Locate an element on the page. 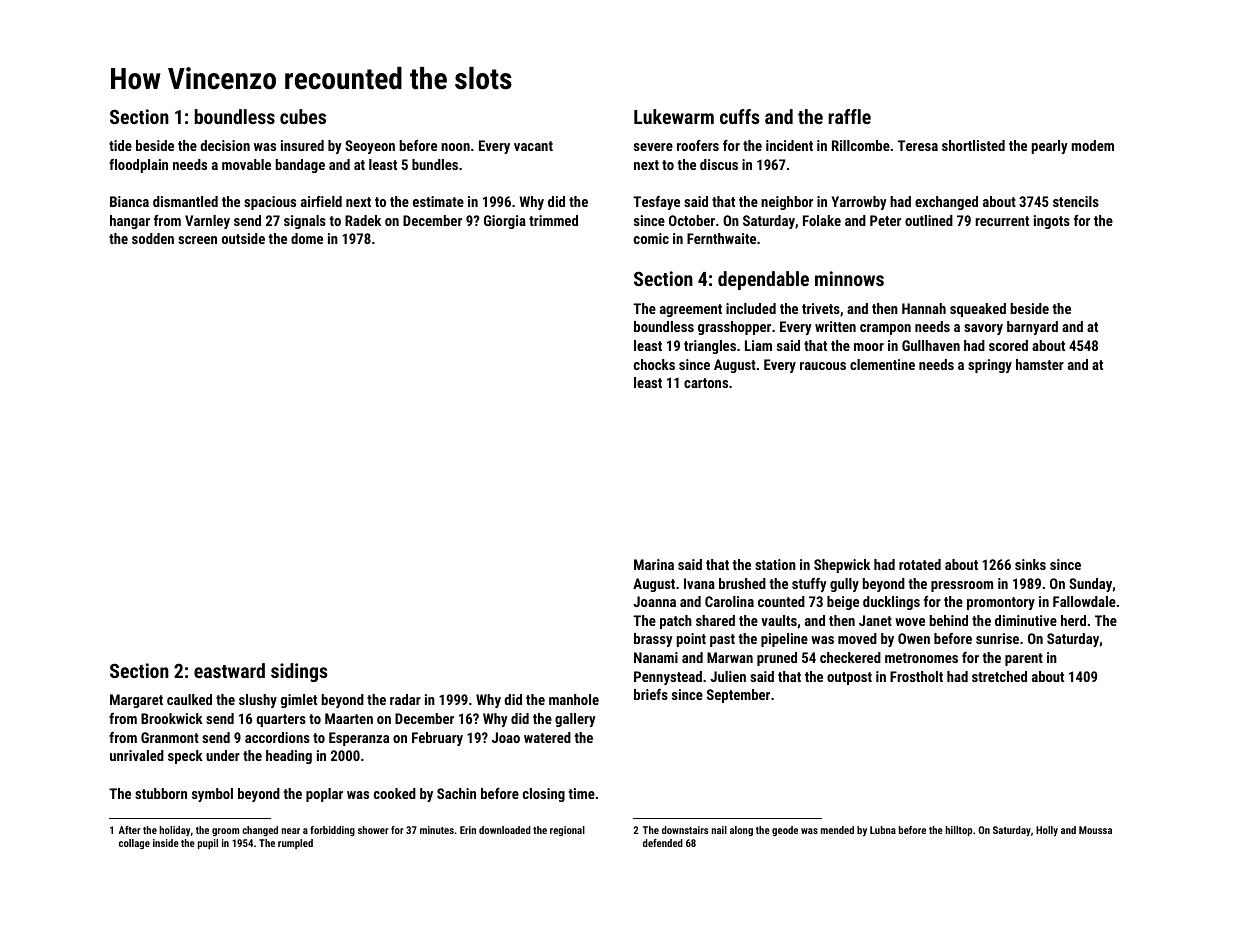 This image has width=1233, height=952. defended is located at coordinates (663, 843).
